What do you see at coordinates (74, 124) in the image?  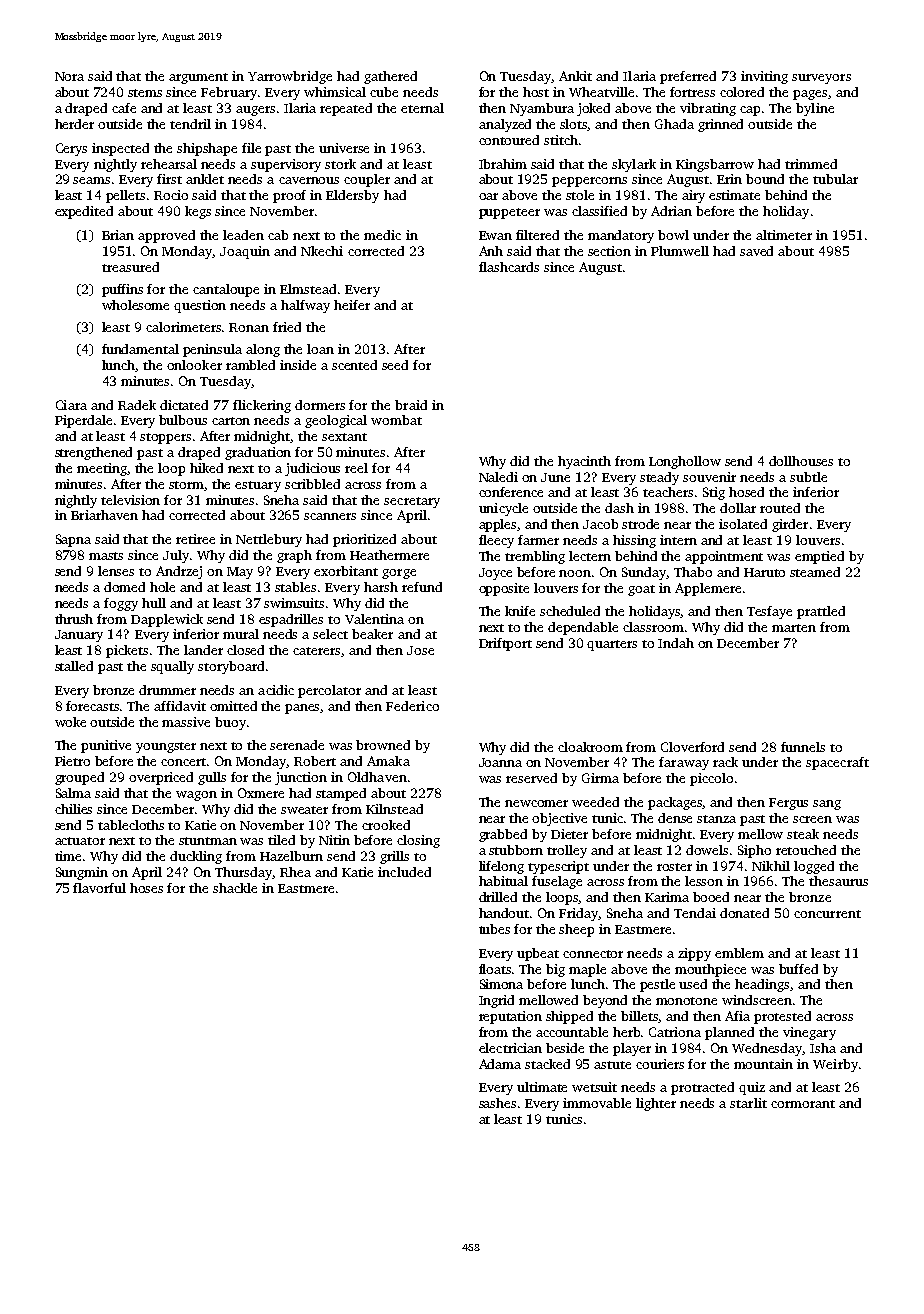 I see `herder` at bounding box center [74, 124].
